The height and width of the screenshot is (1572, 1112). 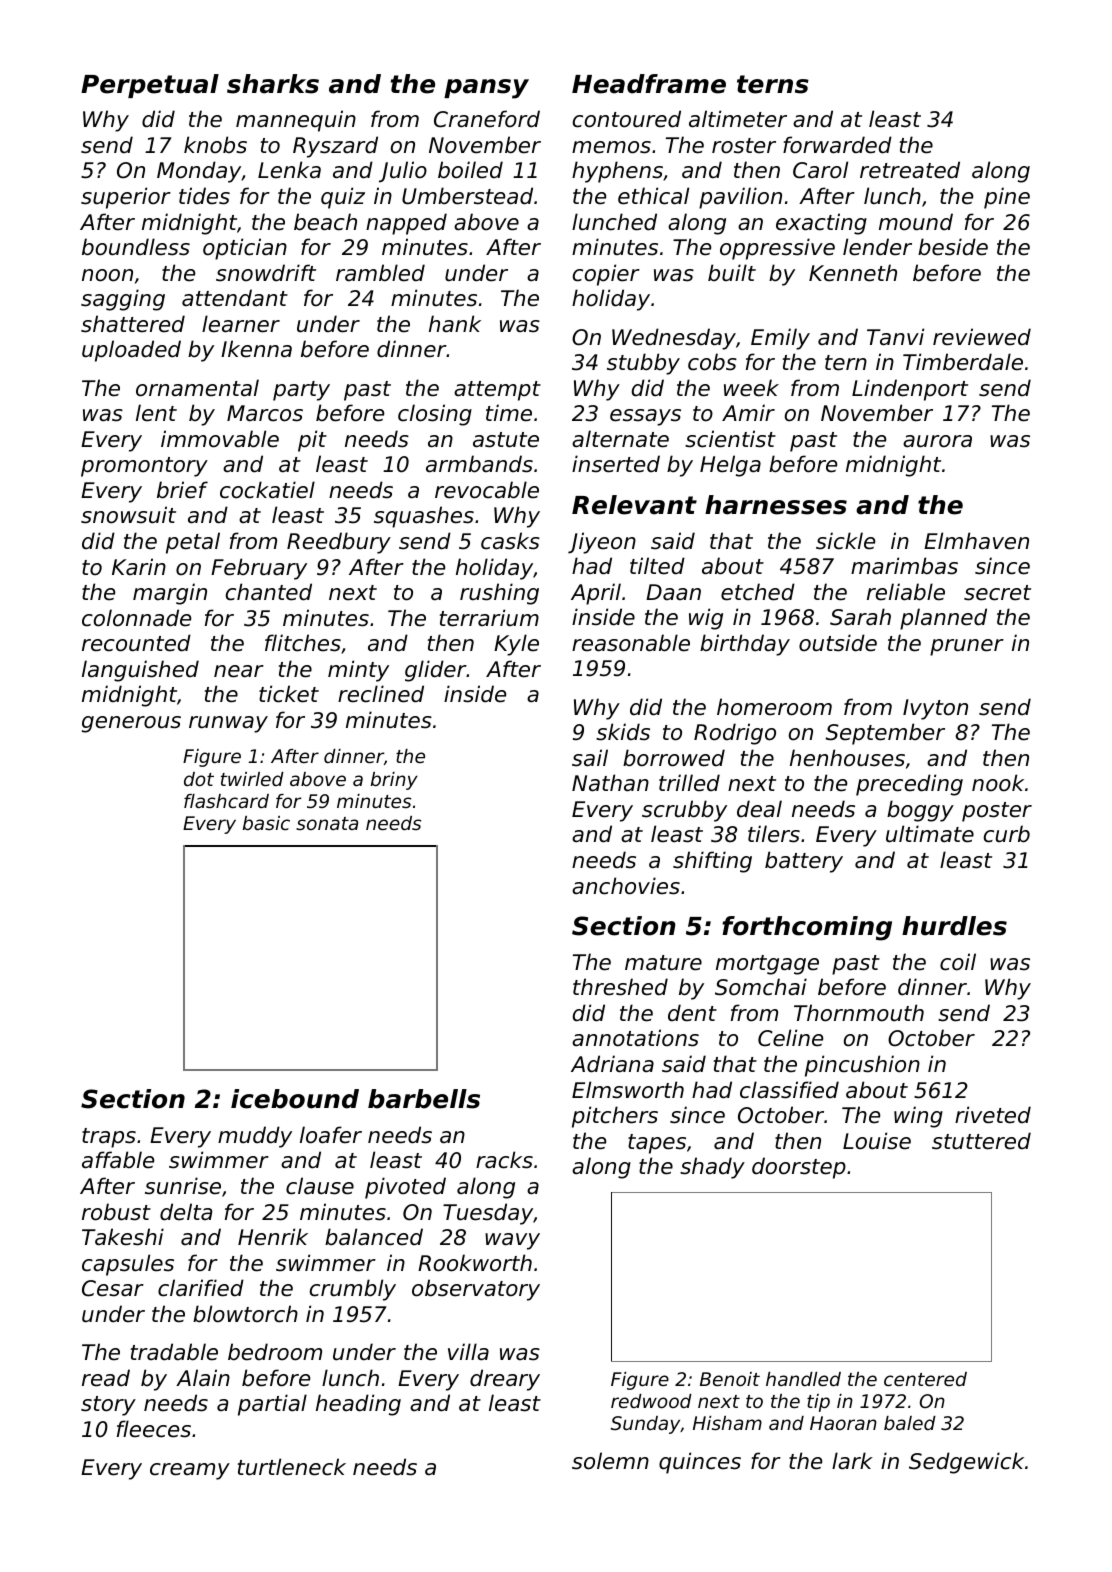 What do you see at coordinates (860, 617) in the screenshot?
I see `Sarah` at bounding box center [860, 617].
